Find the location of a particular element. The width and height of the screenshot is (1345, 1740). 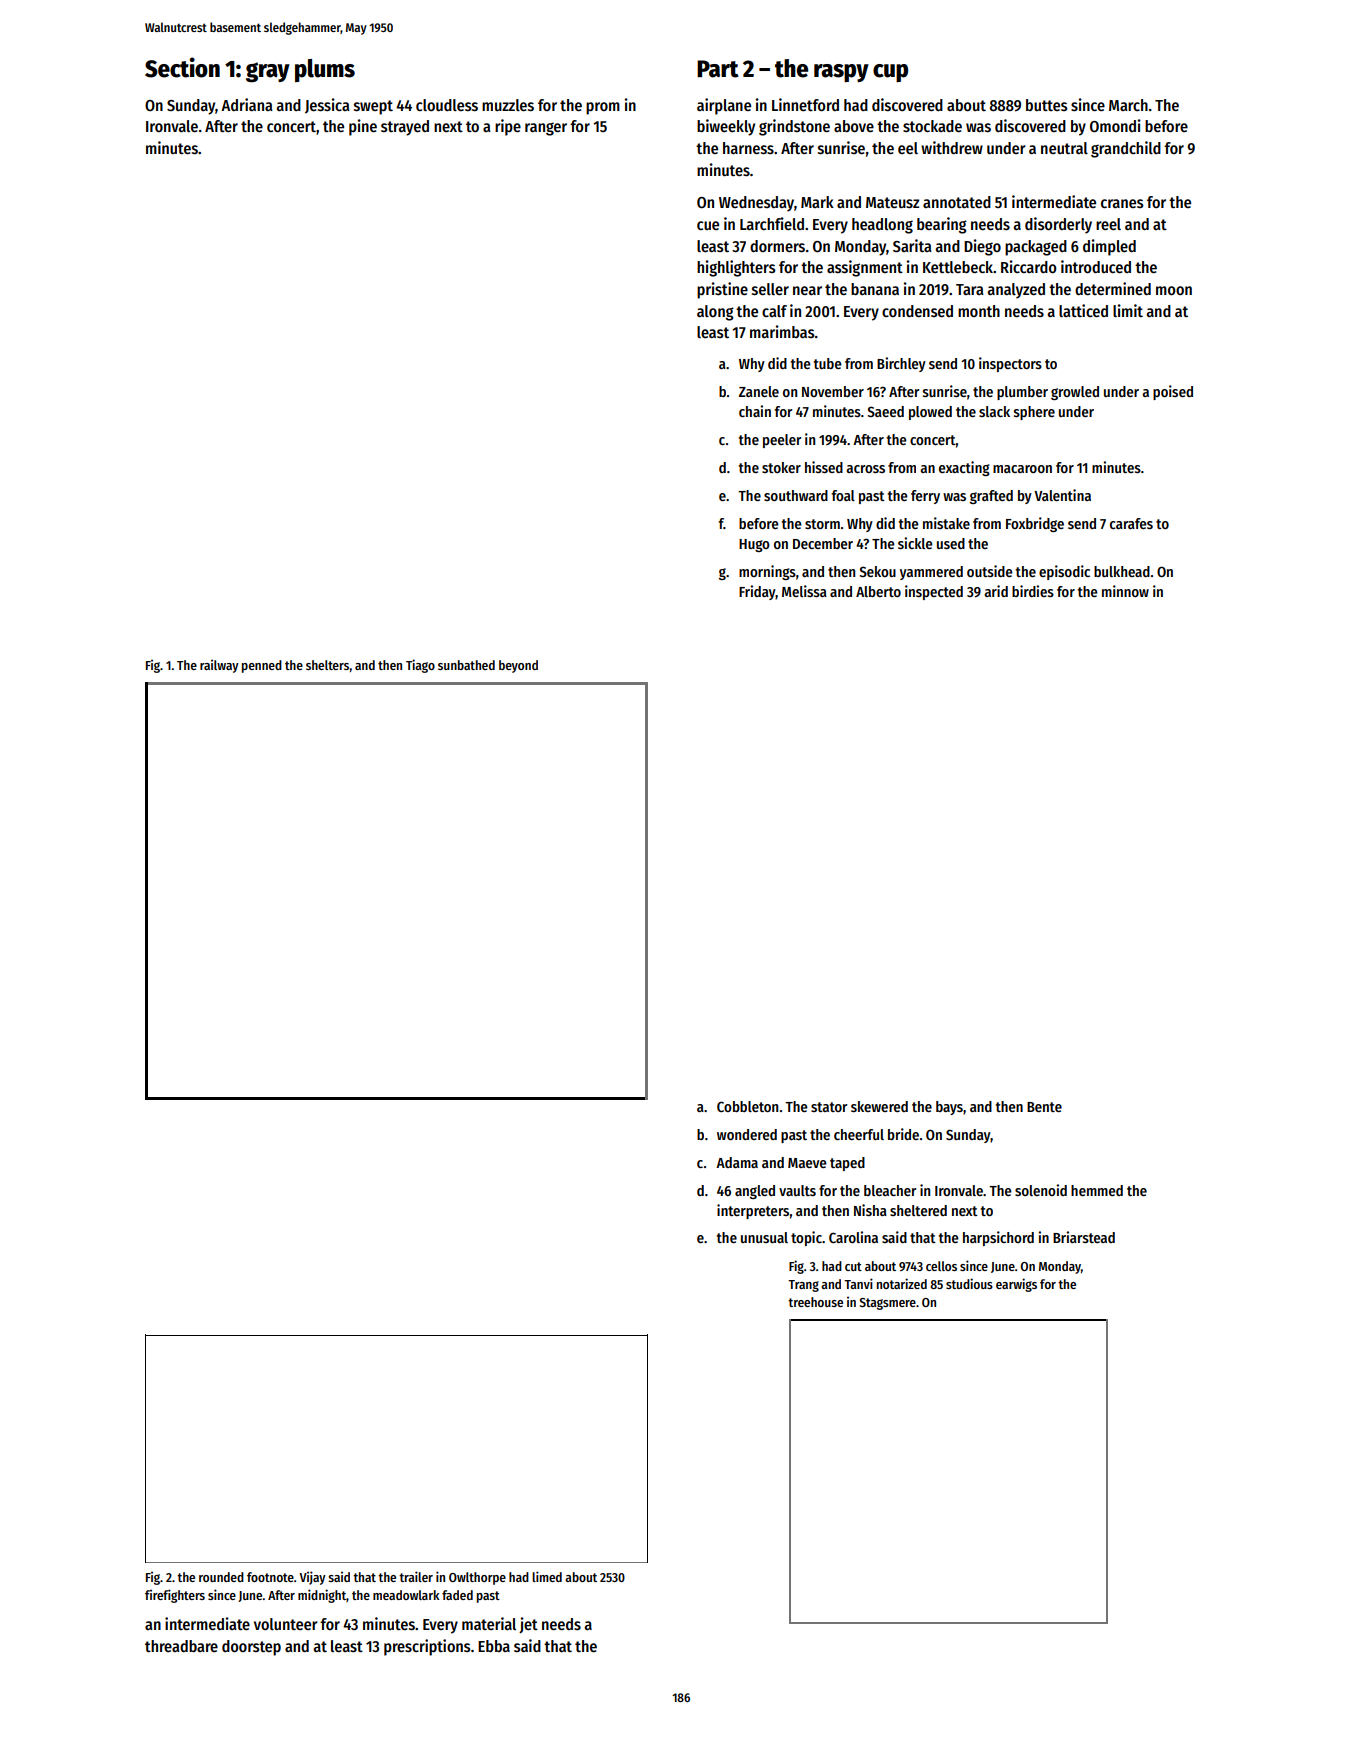

treehouse is located at coordinates (815, 1302).
